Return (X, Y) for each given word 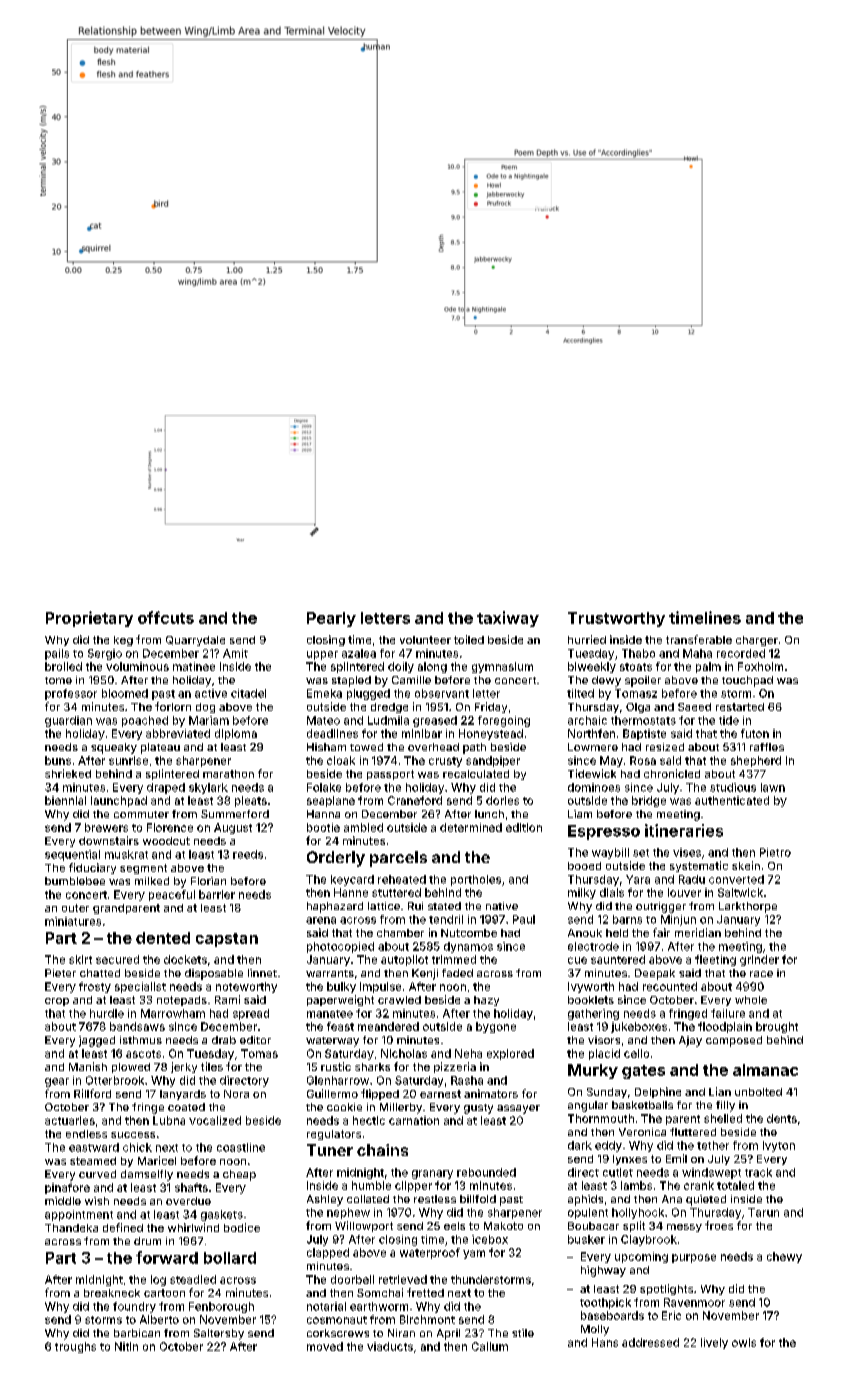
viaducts (390, 1346)
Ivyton (779, 1146)
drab (224, 1040)
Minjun (678, 920)
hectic (369, 1120)
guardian (68, 721)
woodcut (166, 841)
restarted (740, 707)
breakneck (112, 1293)
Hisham (326, 747)
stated (444, 906)
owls (744, 1342)
